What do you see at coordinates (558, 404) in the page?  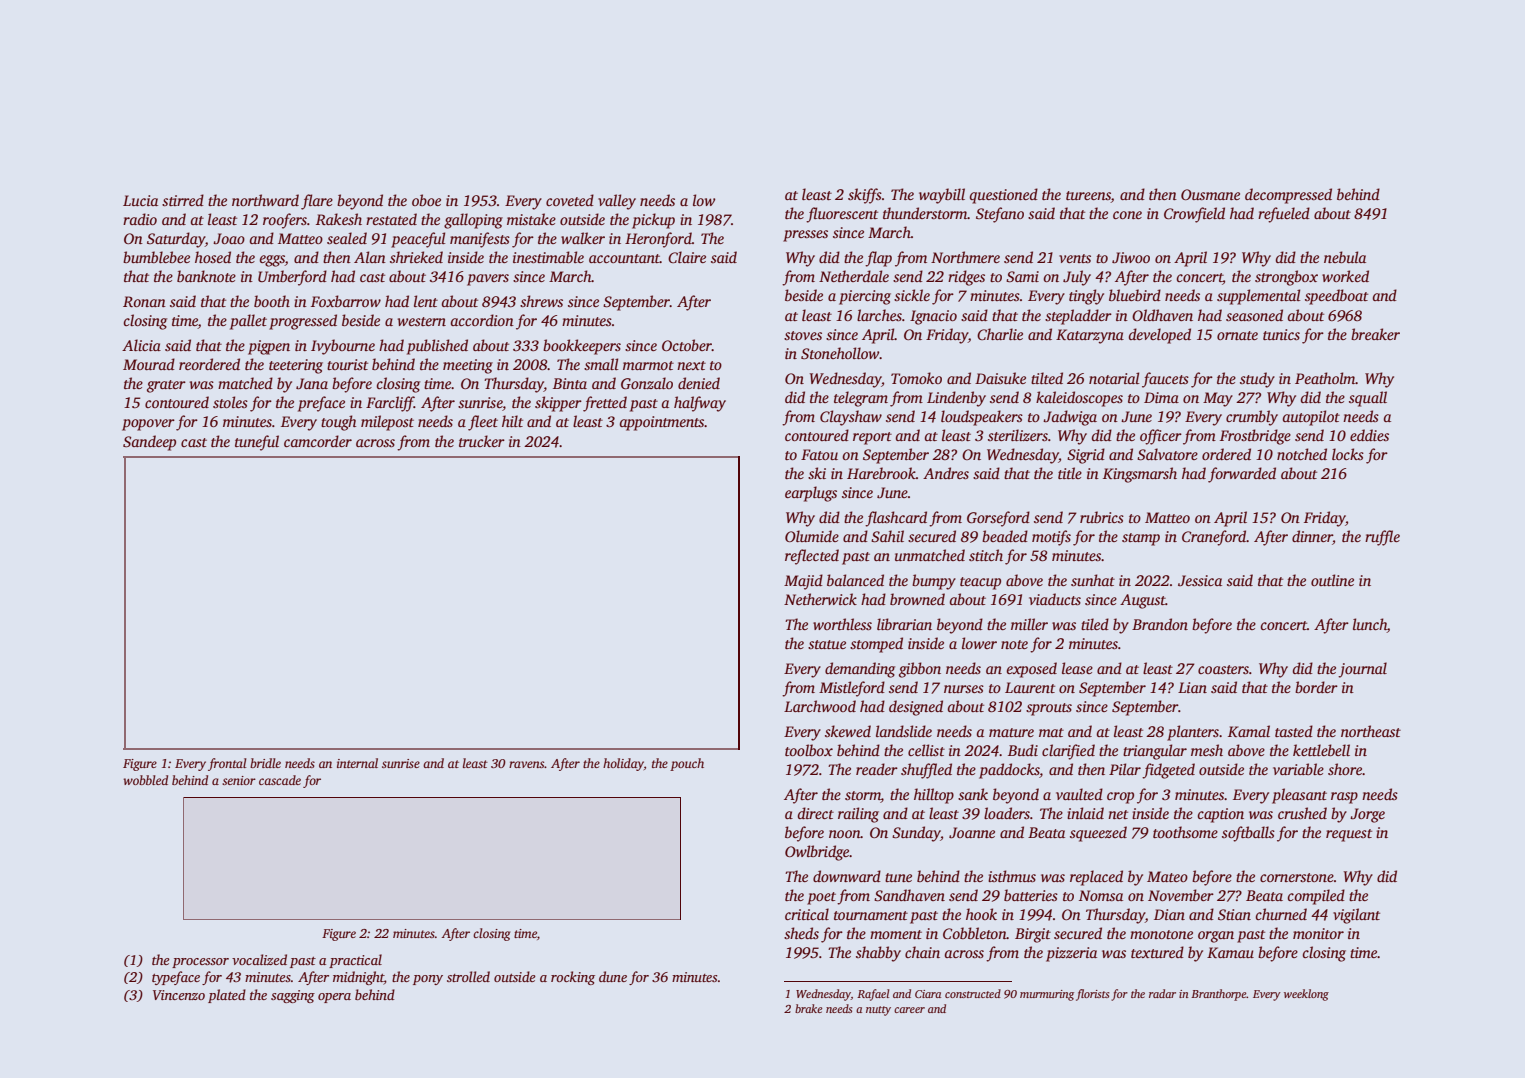 I see `skipper` at bounding box center [558, 404].
